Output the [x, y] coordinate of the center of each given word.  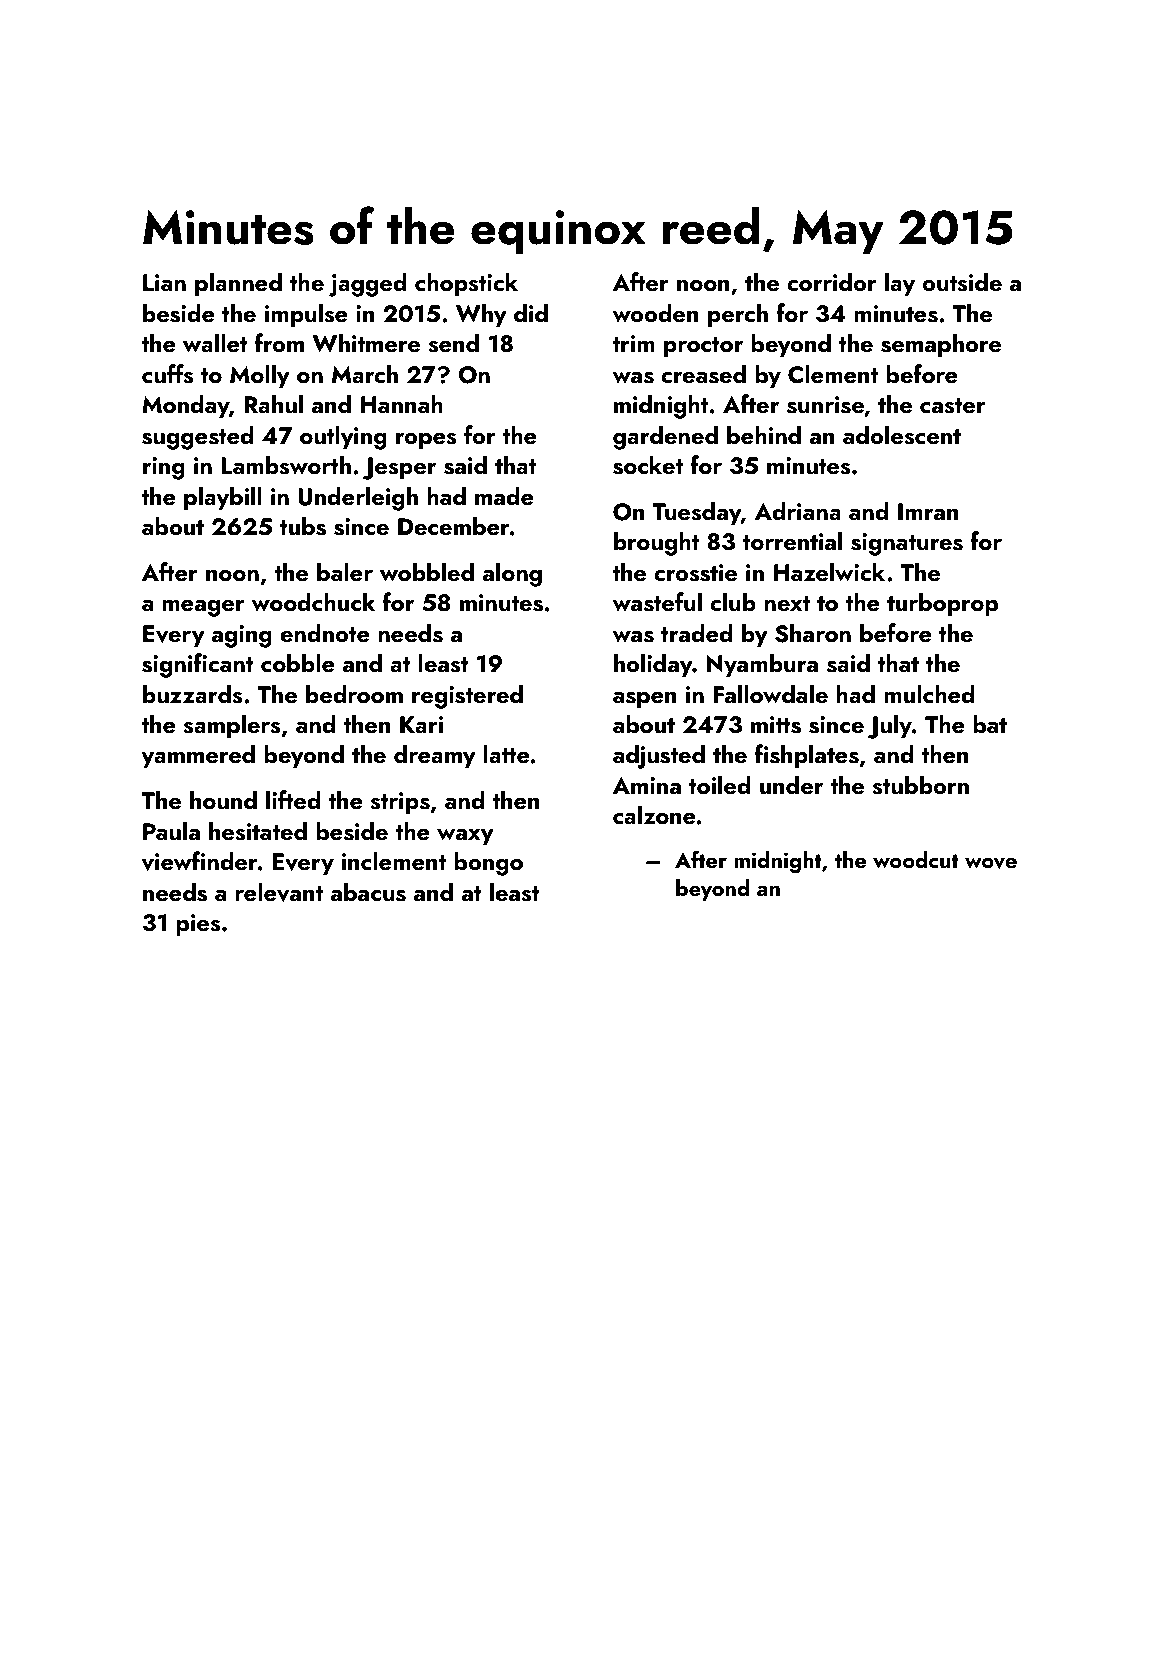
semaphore [941, 345]
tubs [303, 526]
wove [991, 863]
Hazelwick [829, 571]
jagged [368, 284]
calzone [654, 814]
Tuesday [696, 513]
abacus [368, 892]
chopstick [466, 284]
